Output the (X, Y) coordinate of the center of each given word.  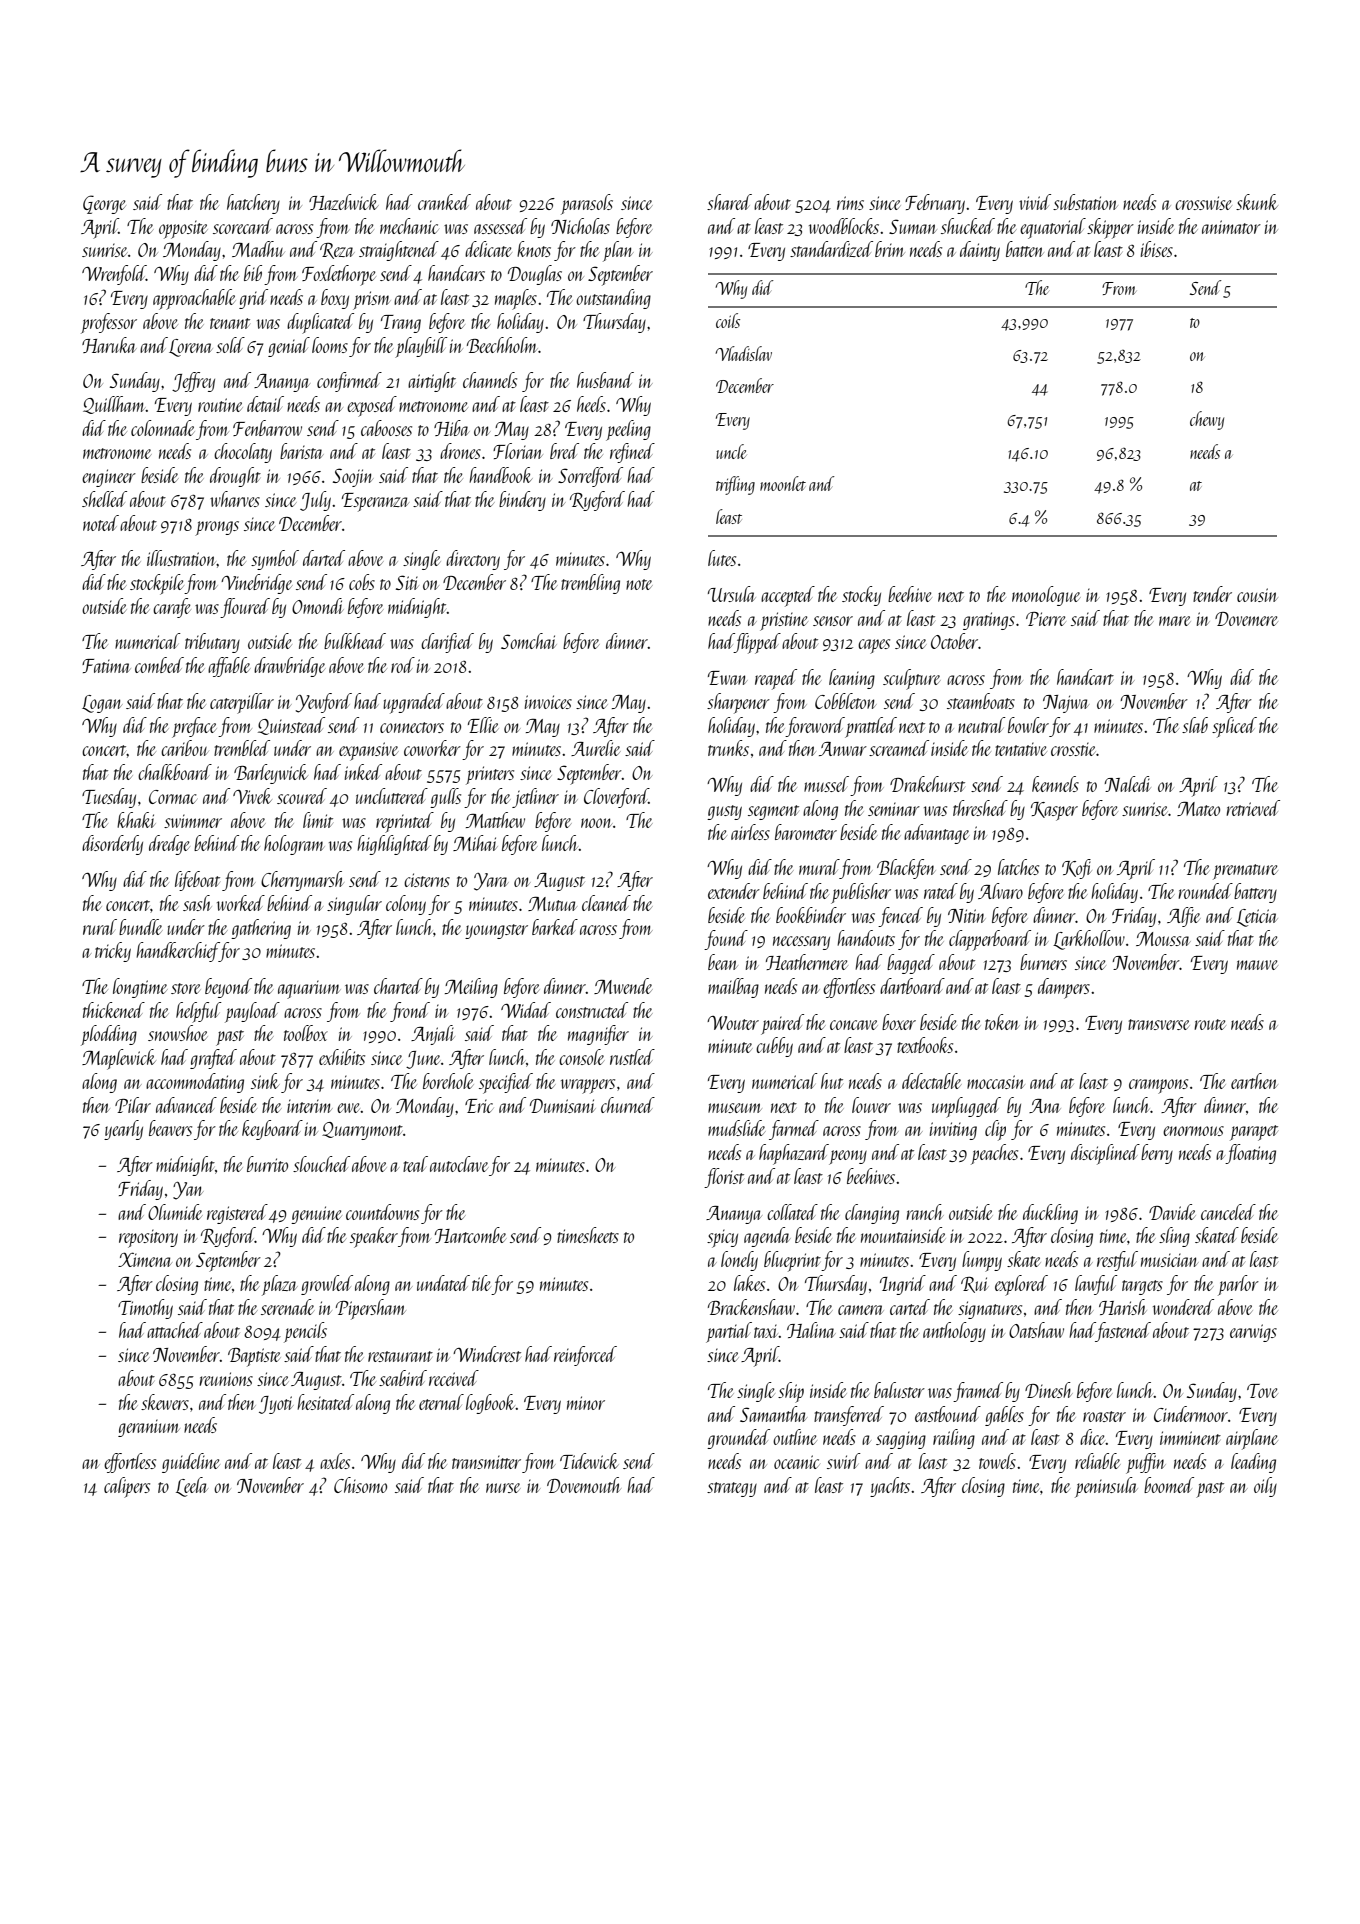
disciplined (1105, 1154)
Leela (192, 1487)
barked (555, 927)
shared (729, 202)
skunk (1257, 202)
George (104, 204)
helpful (199, 1012)
